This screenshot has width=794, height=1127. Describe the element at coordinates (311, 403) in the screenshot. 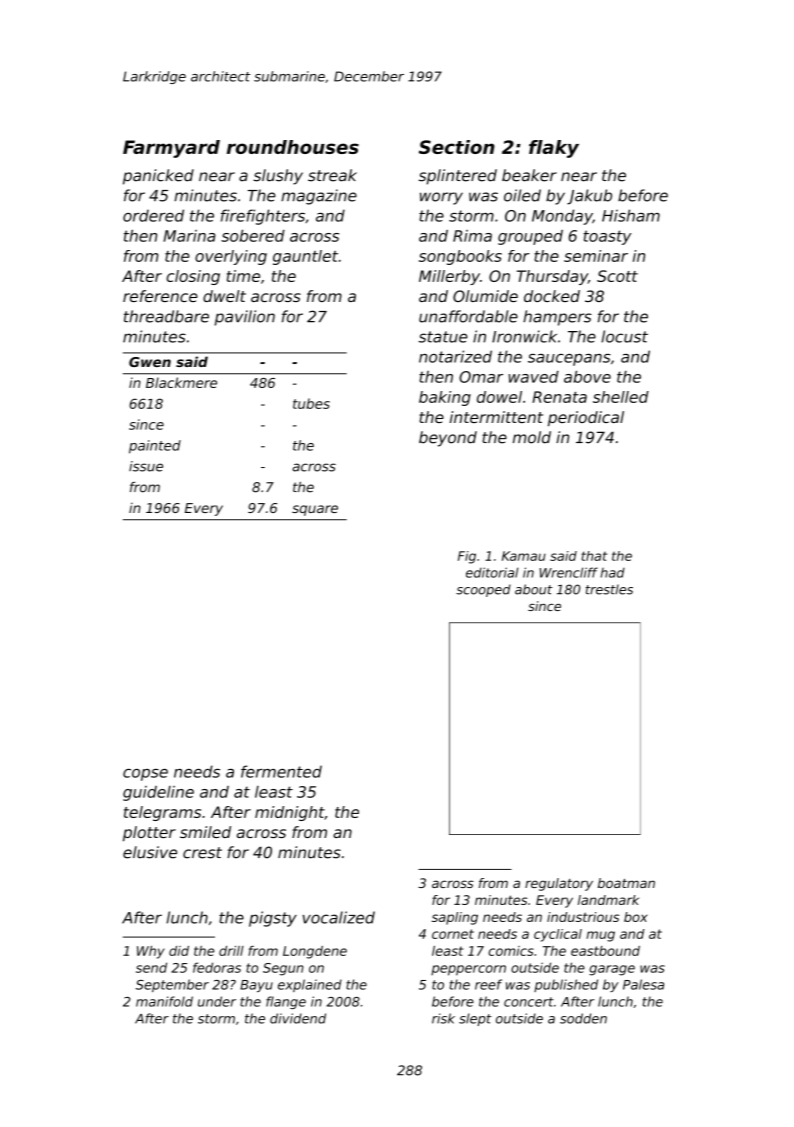

I see `tubes` at that location.
